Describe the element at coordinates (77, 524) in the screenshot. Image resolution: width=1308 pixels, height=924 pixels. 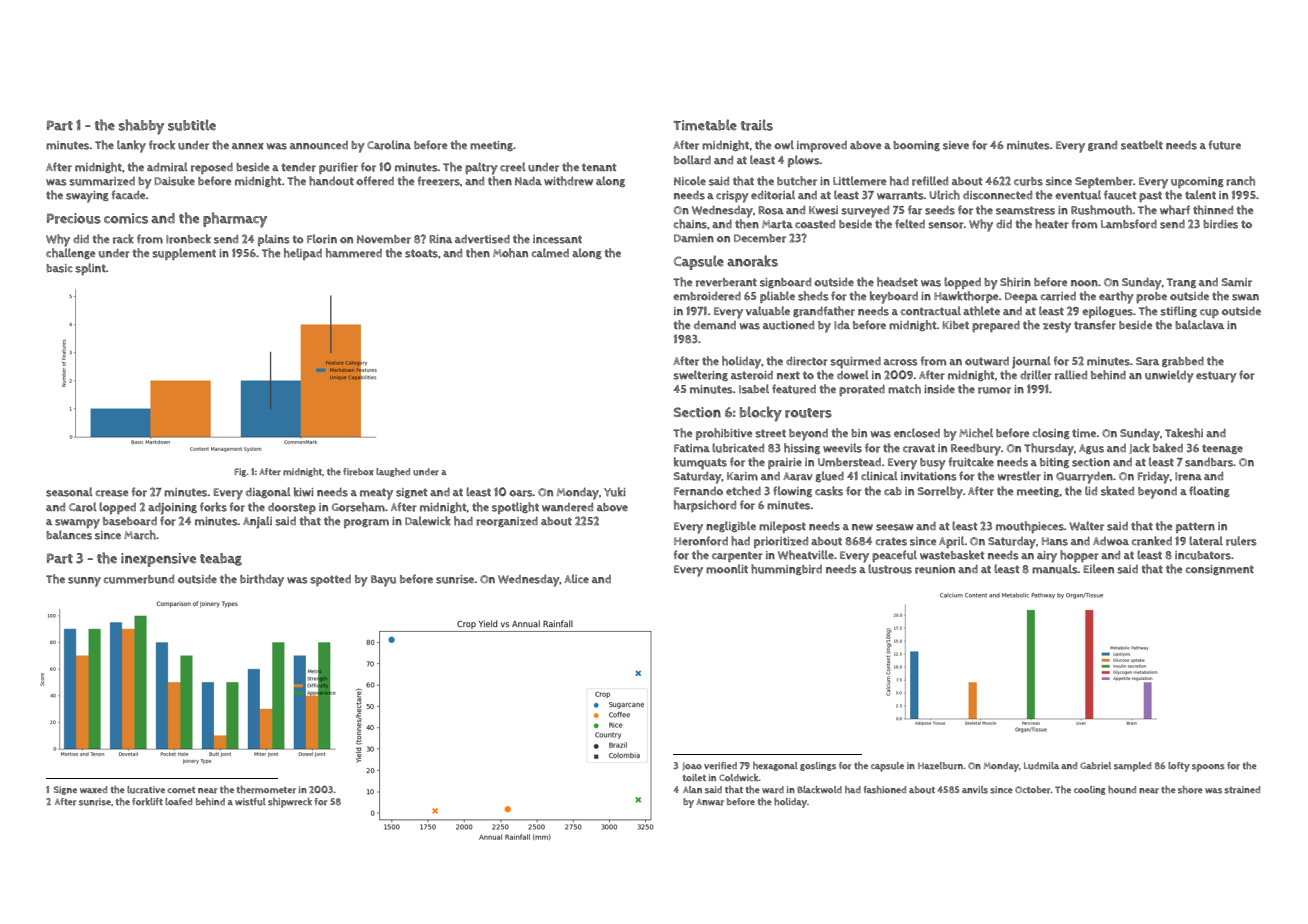
I see `swampy` at that location.
